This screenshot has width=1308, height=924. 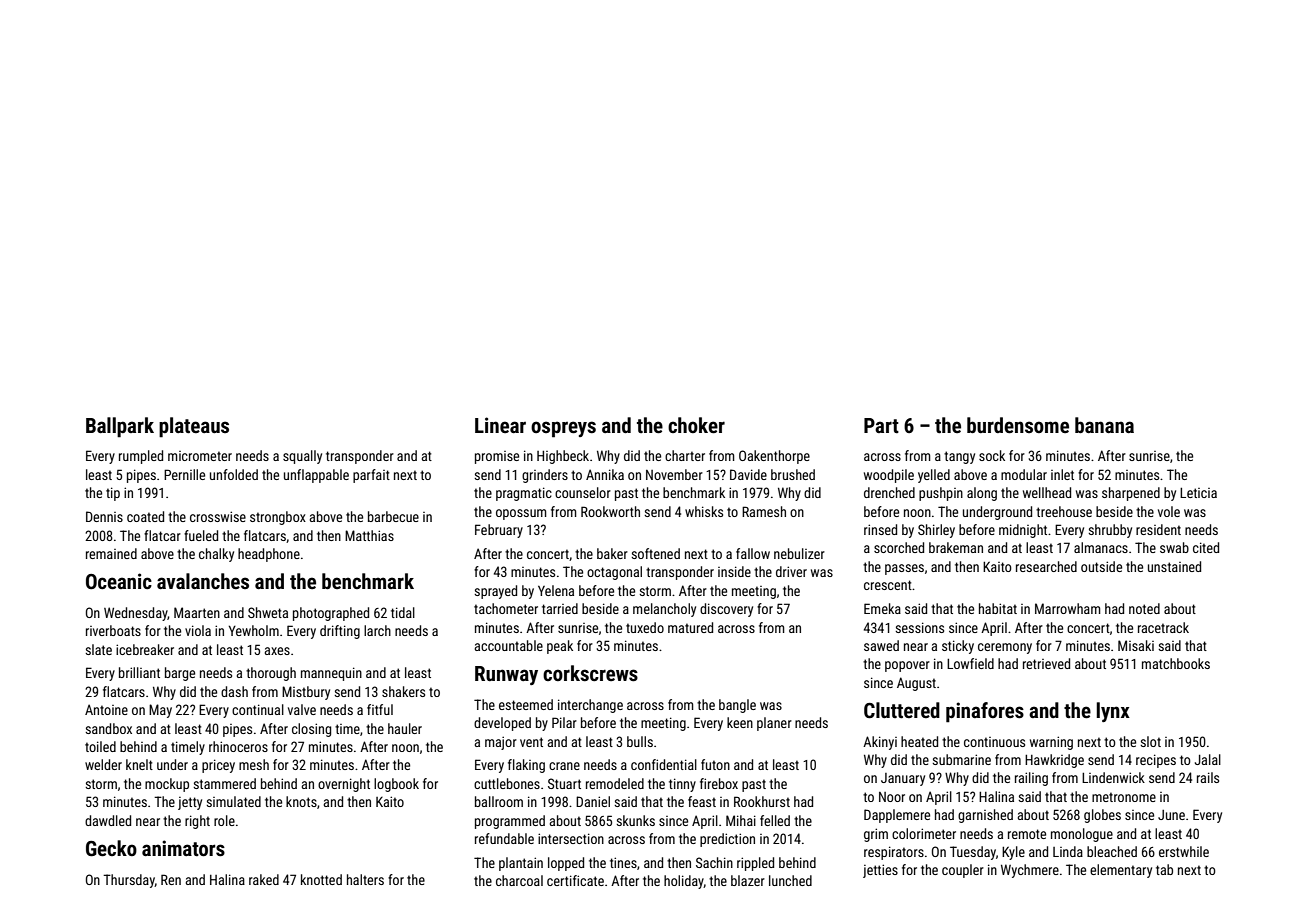 I want to click on interchange, so click(x=590, y=706).
